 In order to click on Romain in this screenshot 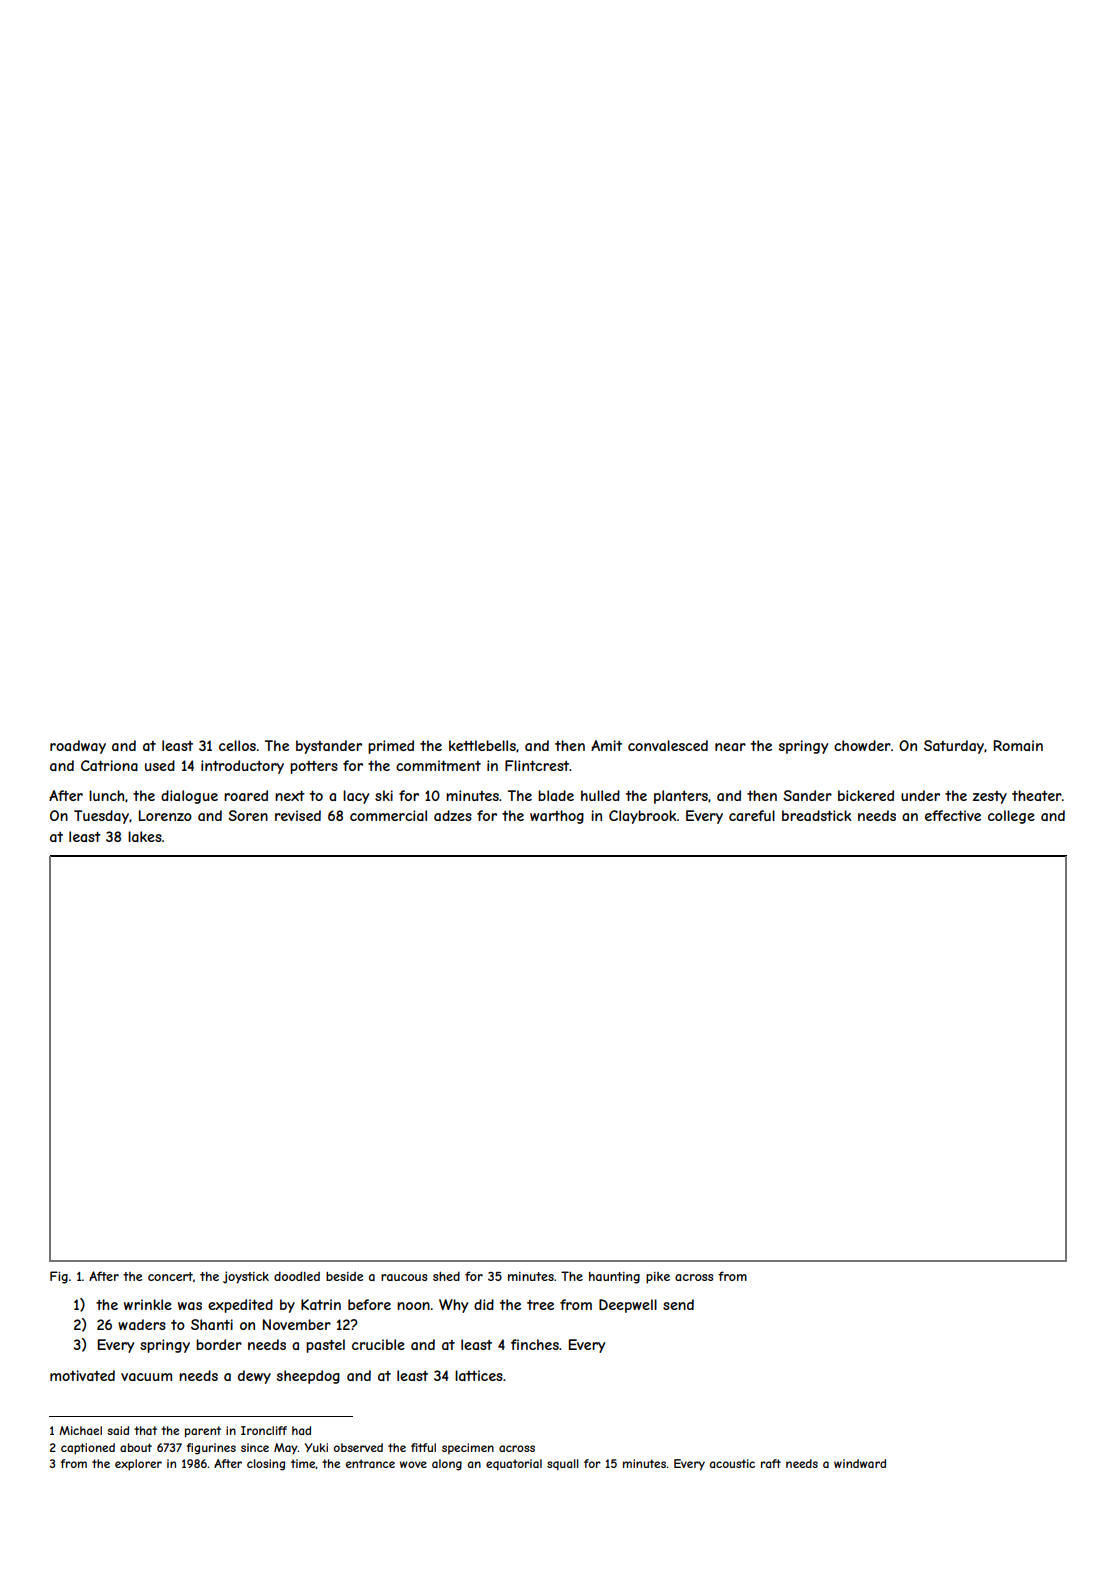, I will do `click(1018, 745)`.
